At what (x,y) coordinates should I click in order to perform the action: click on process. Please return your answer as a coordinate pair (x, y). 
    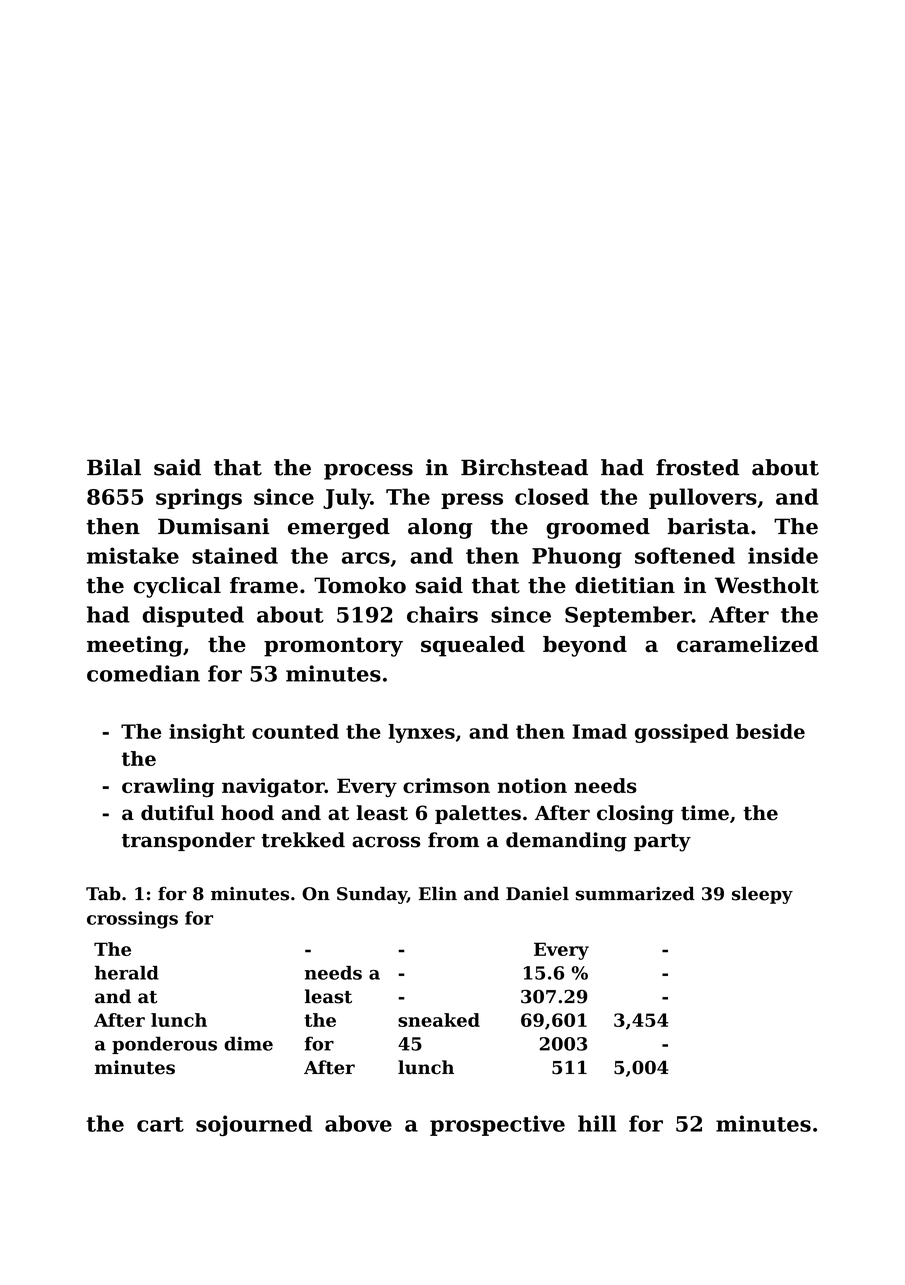
    Looking at the image, I should click on (368, 472).
